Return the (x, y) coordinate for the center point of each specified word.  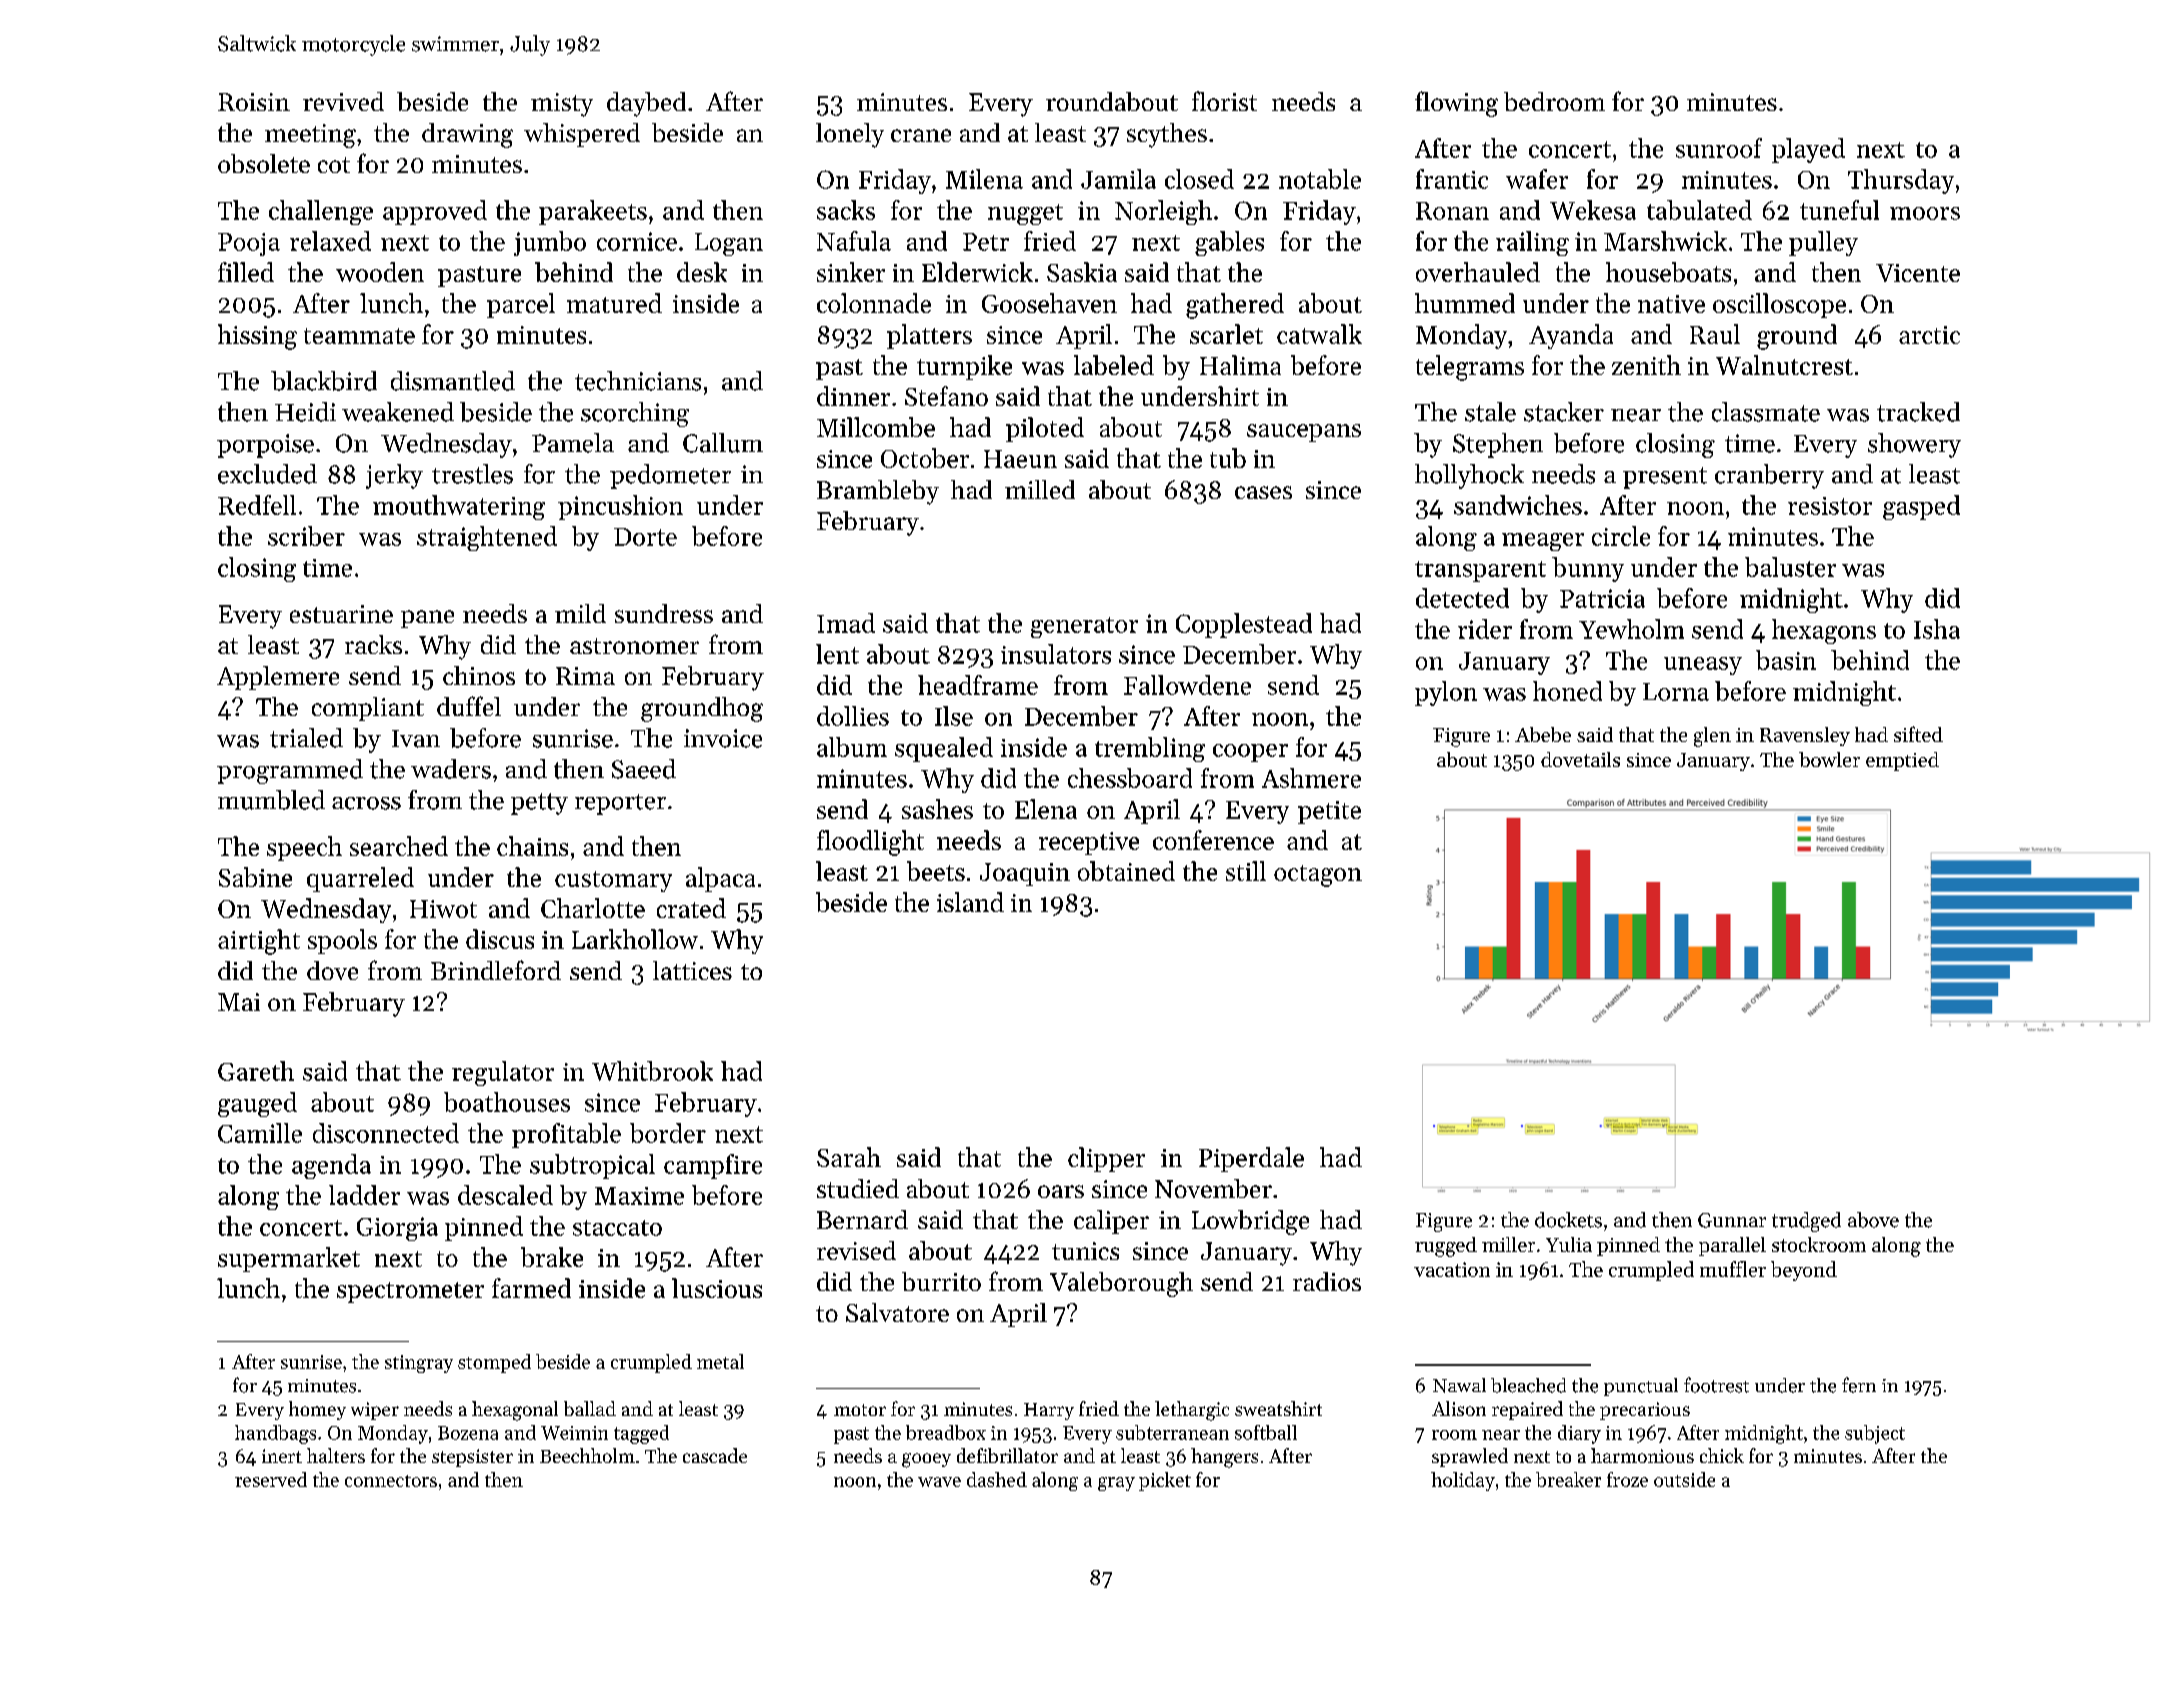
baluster (1790, 567)
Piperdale (1251, 1159)
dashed (997, 1479)
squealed (944, 749)
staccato (617, 1228)
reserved (271, 1479)
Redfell (257, 505)
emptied (1902, 761)
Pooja (249, 244)
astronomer (634, 646)
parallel (1732, 1246)
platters (929, 336)
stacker (1564, 412)
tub (1228, 458)
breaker (1568, 1479)
